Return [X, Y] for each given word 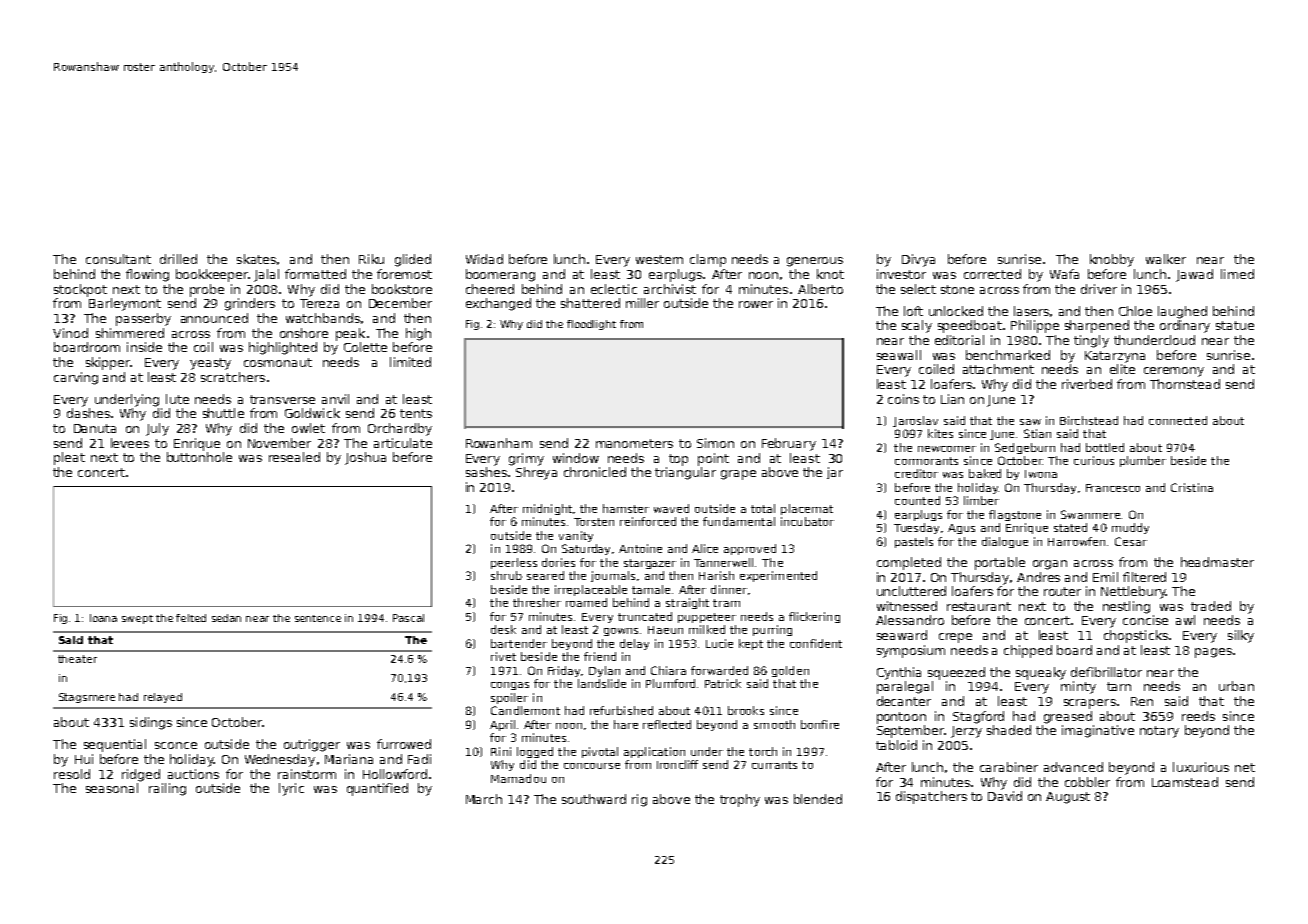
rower [756, 304]
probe [207, 290]
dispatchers [931, 797]
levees [130, 443]
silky [1241, 636]
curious [1094, 460]
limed [1237, 274]
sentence [318, 618]
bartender [519, 643]
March [484, 799]
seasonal [112, 788]
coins [903, 399]
